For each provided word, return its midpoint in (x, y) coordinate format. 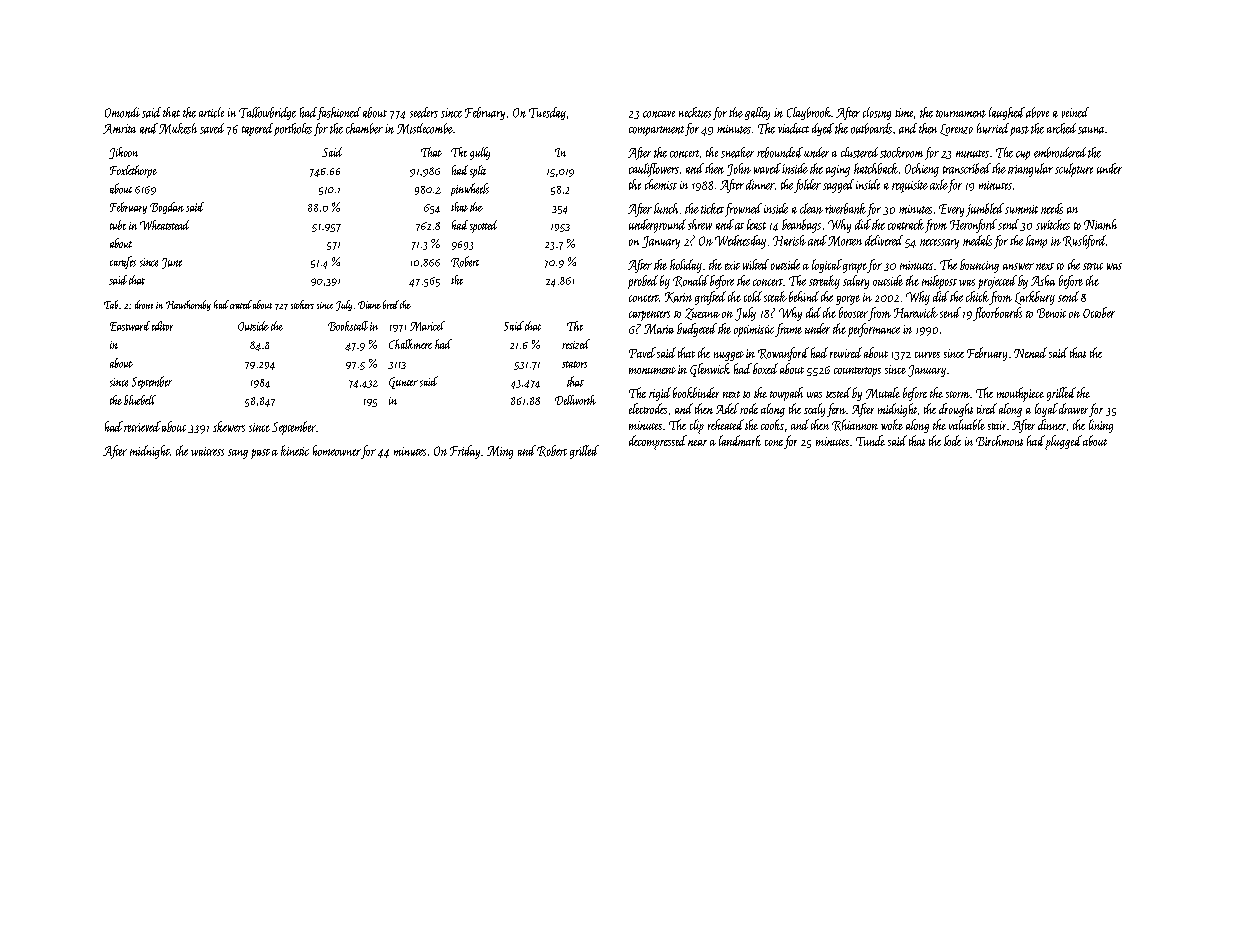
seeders (424, 112)
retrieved (142, 426)
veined (1075, 112)
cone (774, 443)
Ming (500, 452)
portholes (293, 129)
